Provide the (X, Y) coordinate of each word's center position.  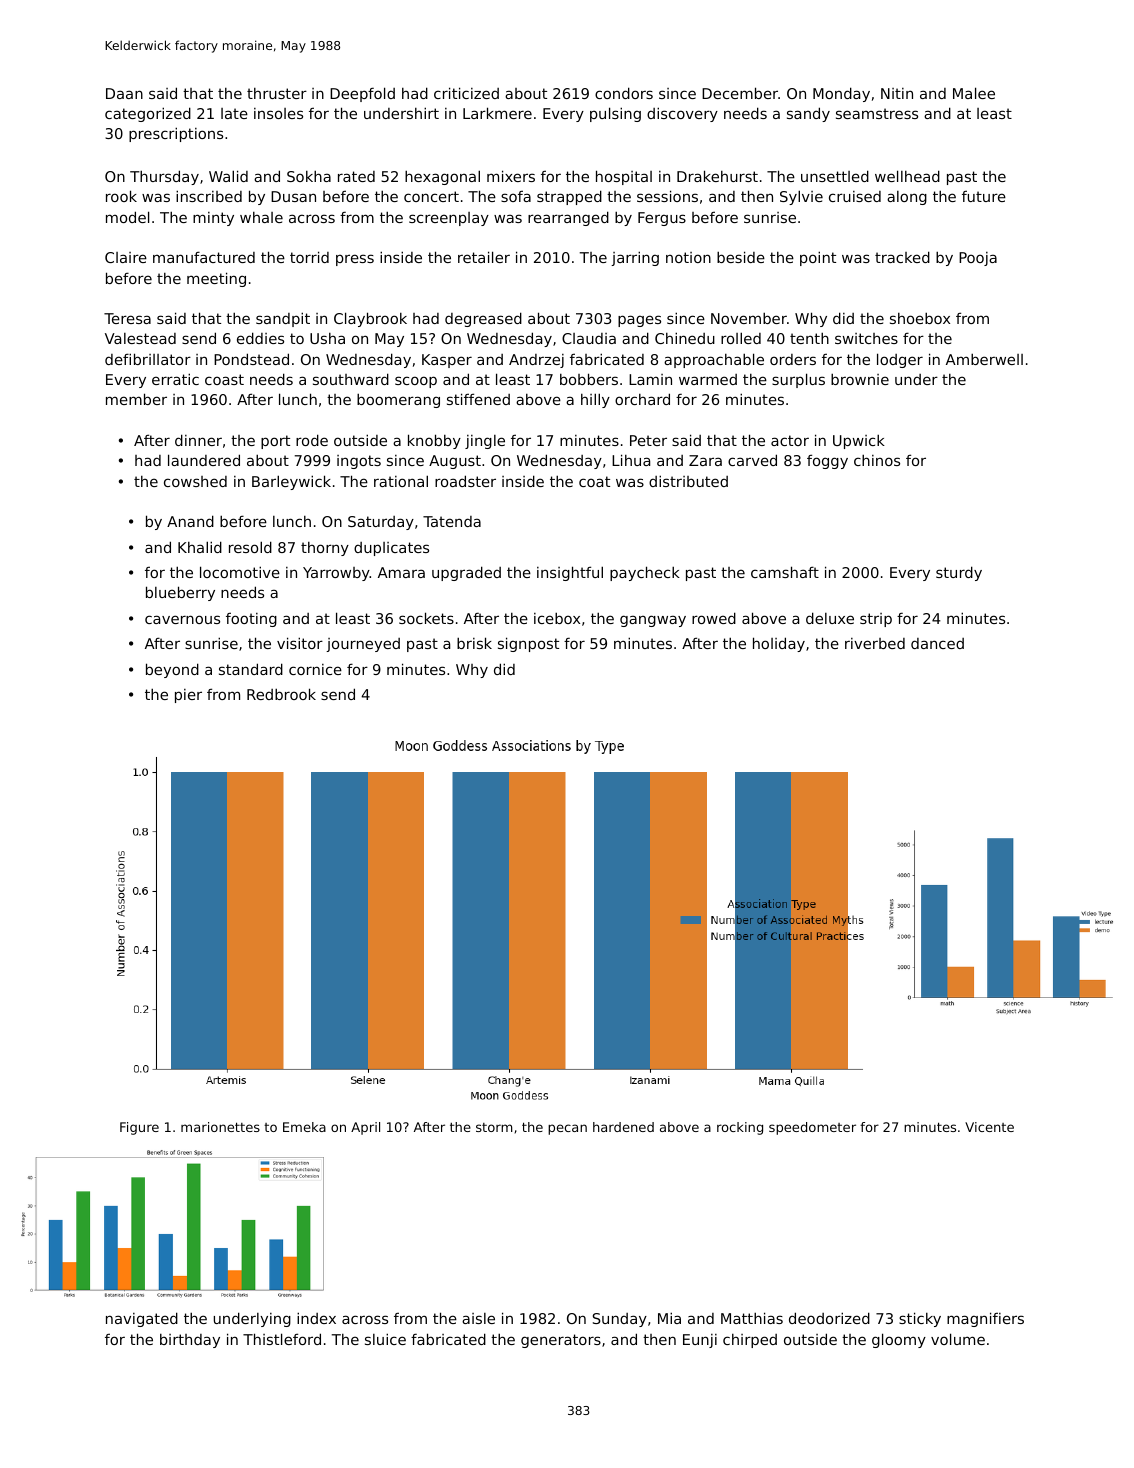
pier (188, 696)
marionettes (220, 1127)
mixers (511, 176)
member (136, 399)
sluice (385, 1339)
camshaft (785, 572)
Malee (974, 93)
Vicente (989, 1127)
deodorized (829, 1318)
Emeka (304, 1127)
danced (937, 643)
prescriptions (176, 134)
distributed (688, 481)
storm (494, 1127)
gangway (653, 621)
